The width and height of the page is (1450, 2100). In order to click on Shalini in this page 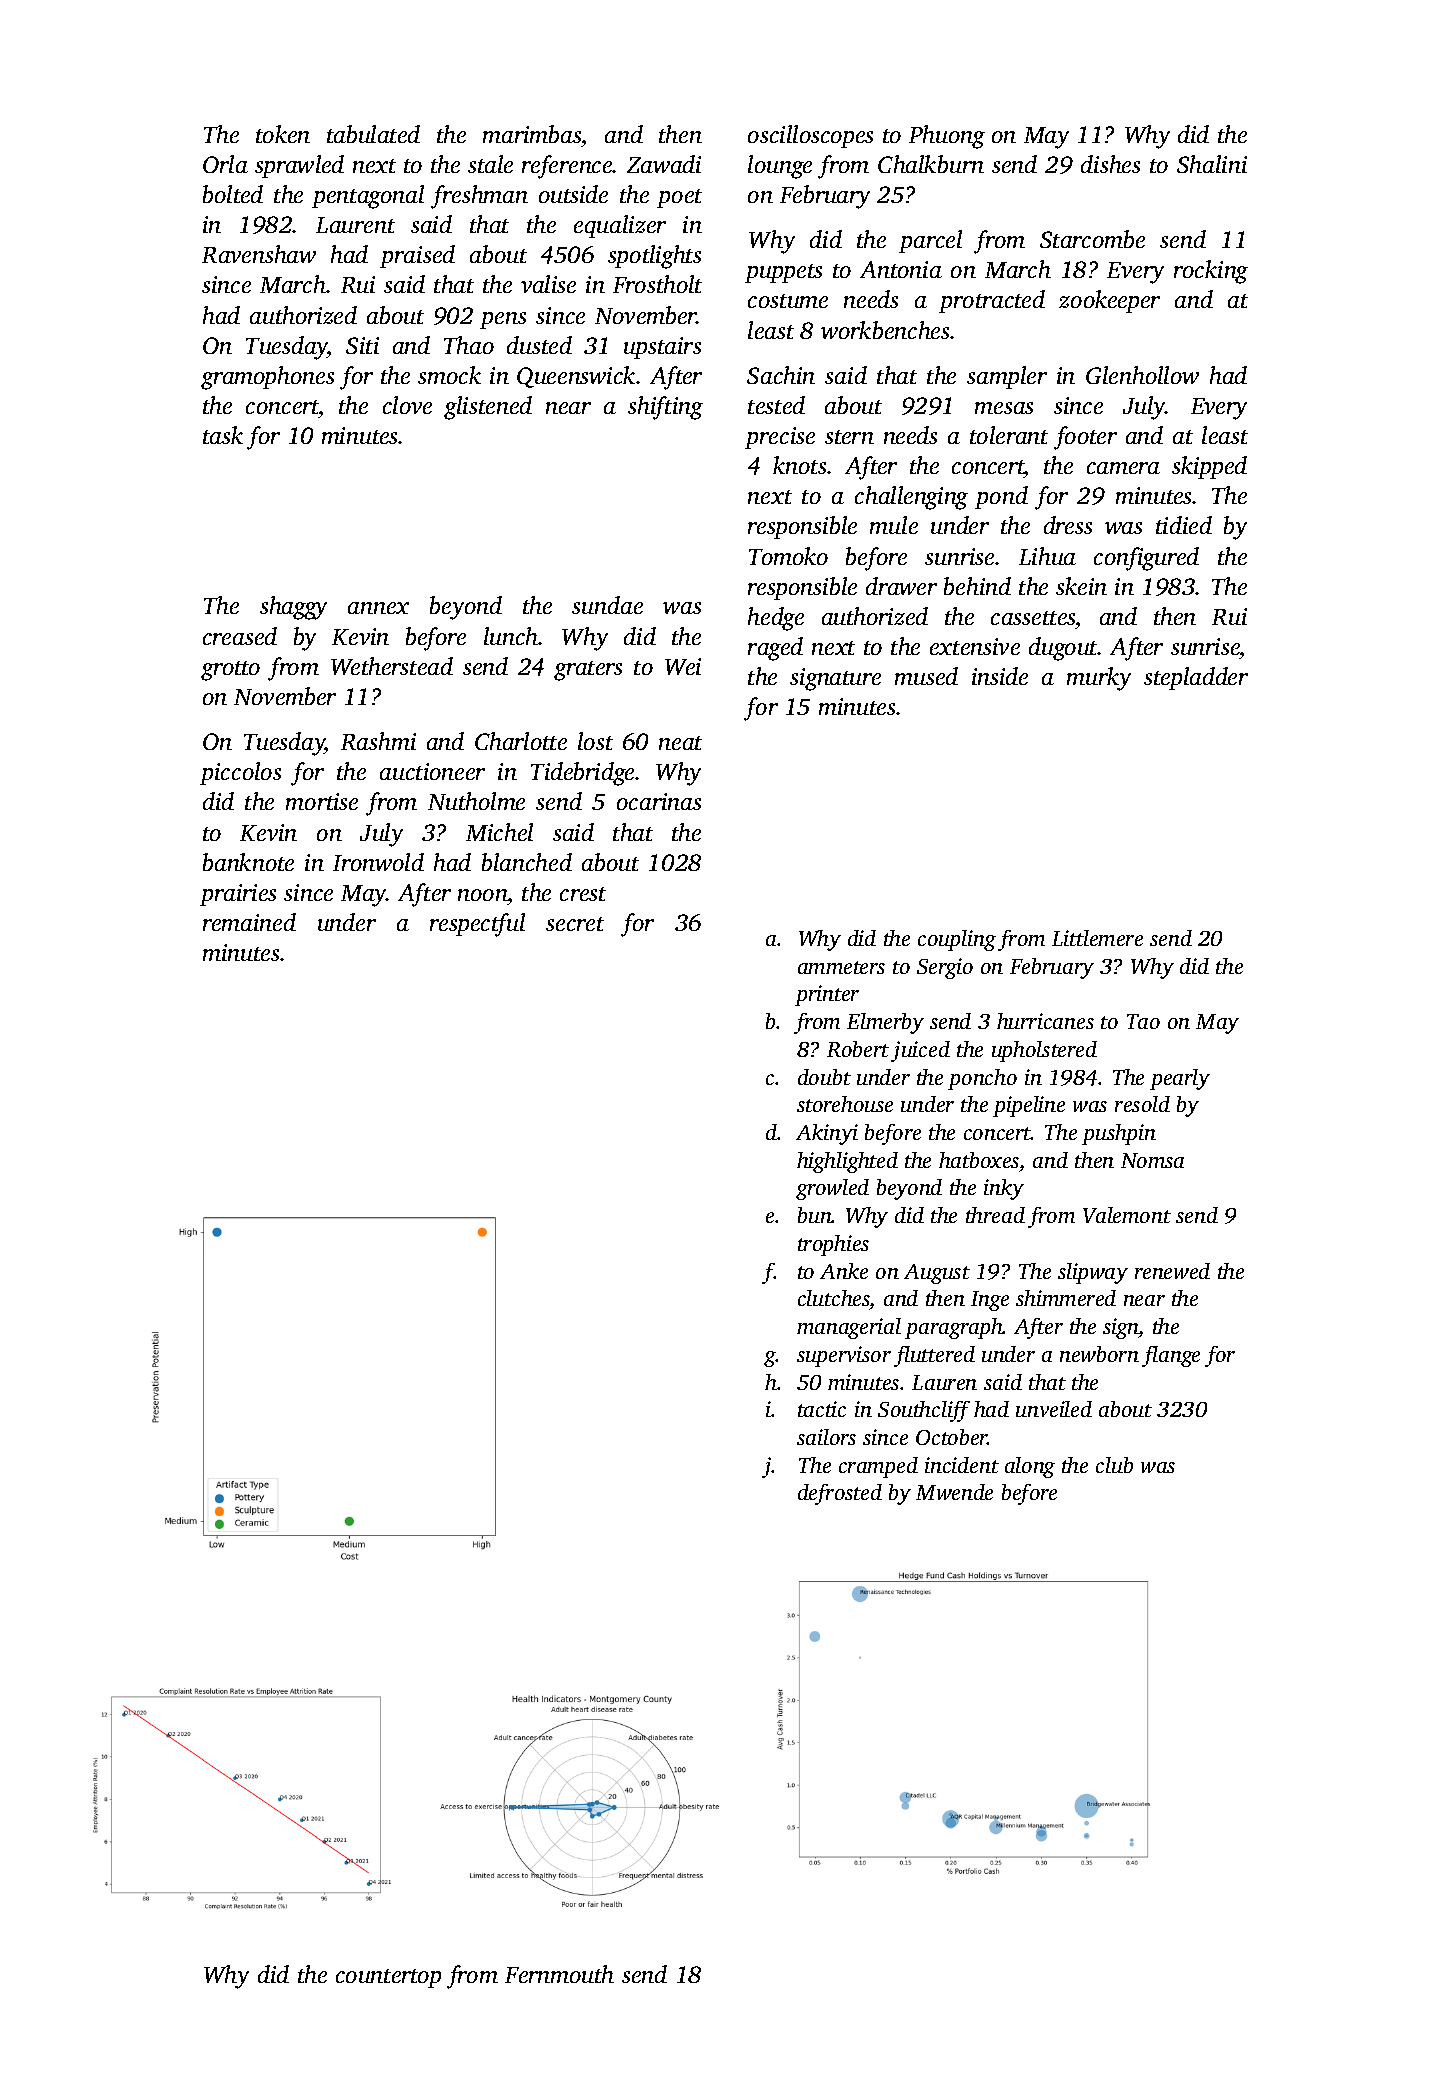, I will do `click(1212, 164)`.
